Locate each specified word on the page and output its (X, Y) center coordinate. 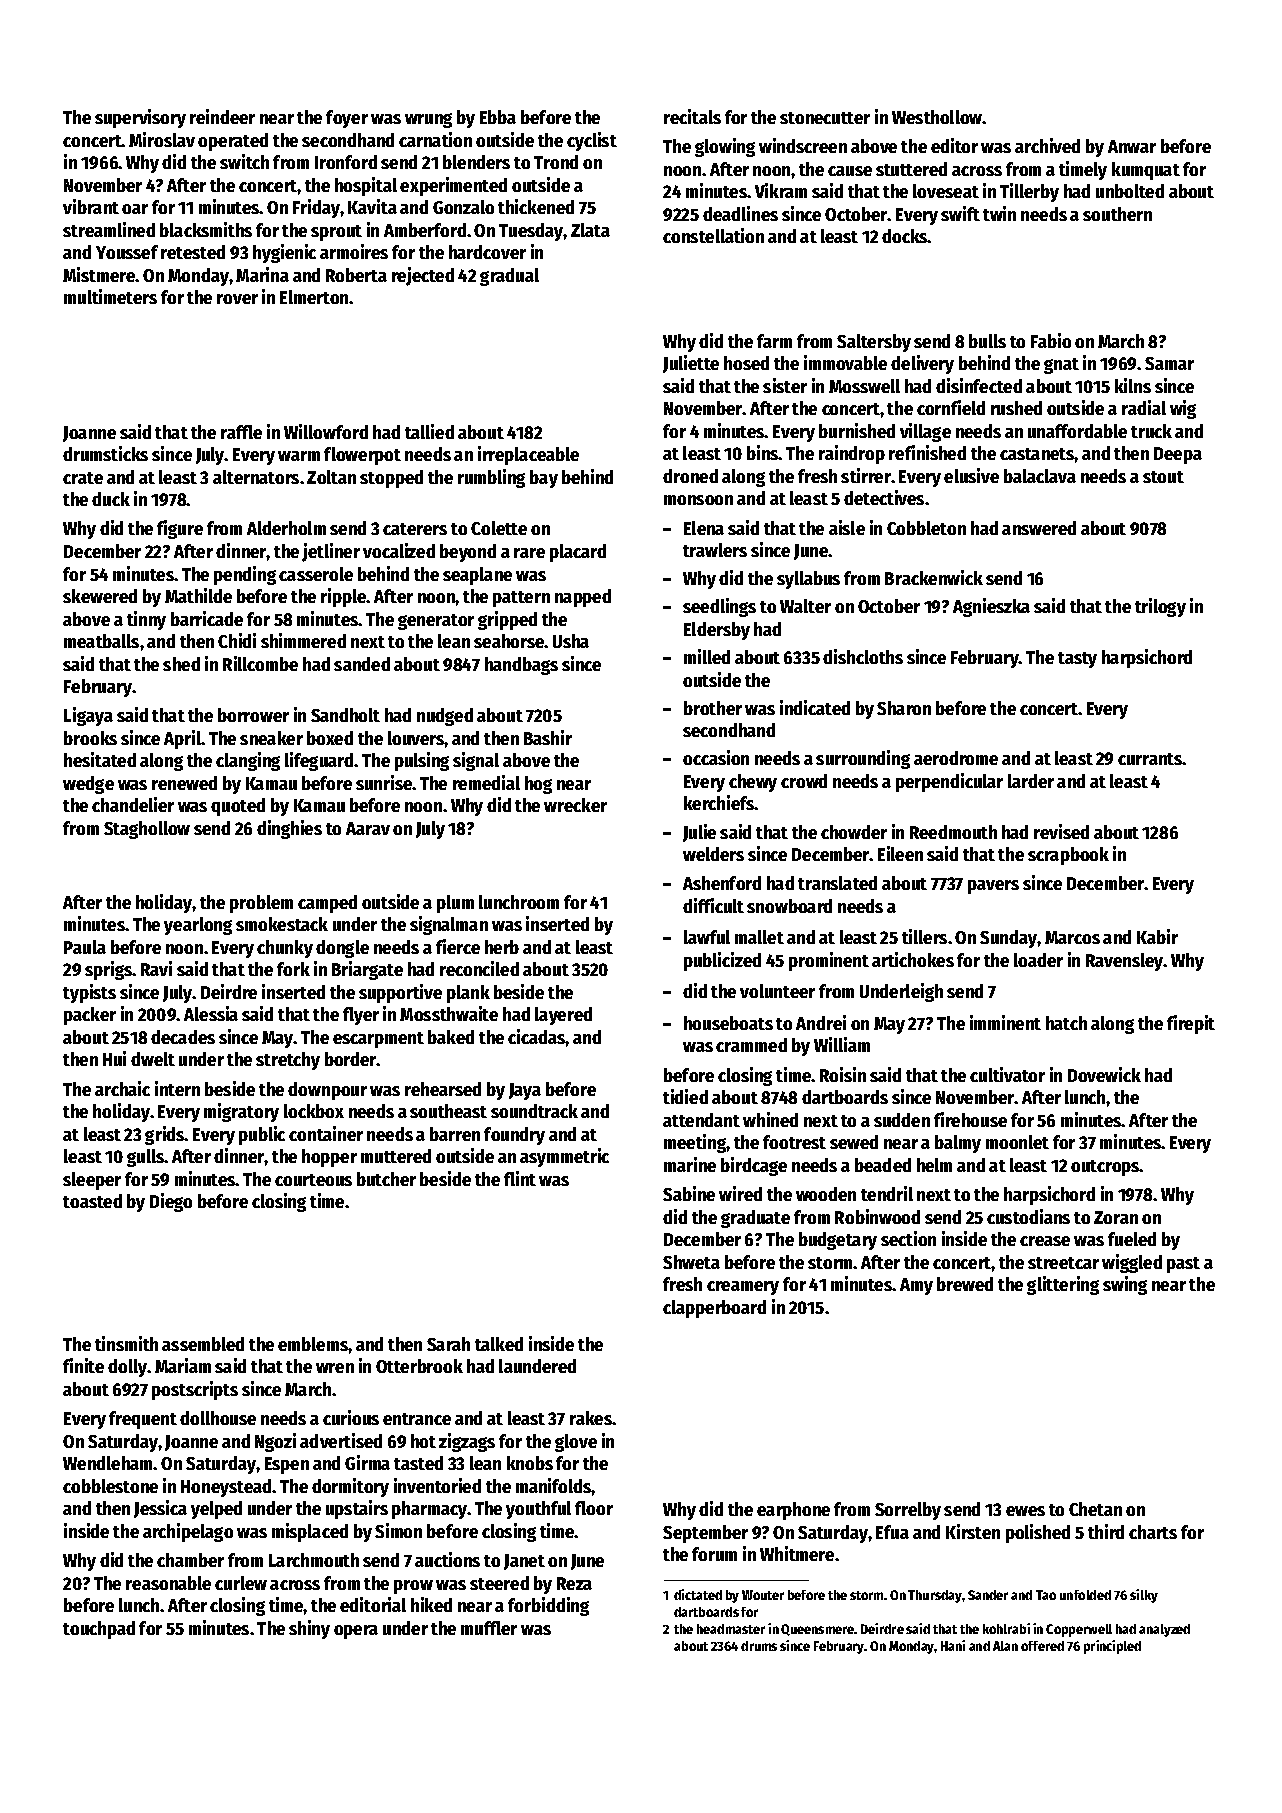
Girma (367, 1462)
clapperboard (714, 1309)
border (351, 1059)
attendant (701, 1120)
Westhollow (937, 117)
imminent (1005, 1022)
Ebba (498, 117)
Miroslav (162, 139)
